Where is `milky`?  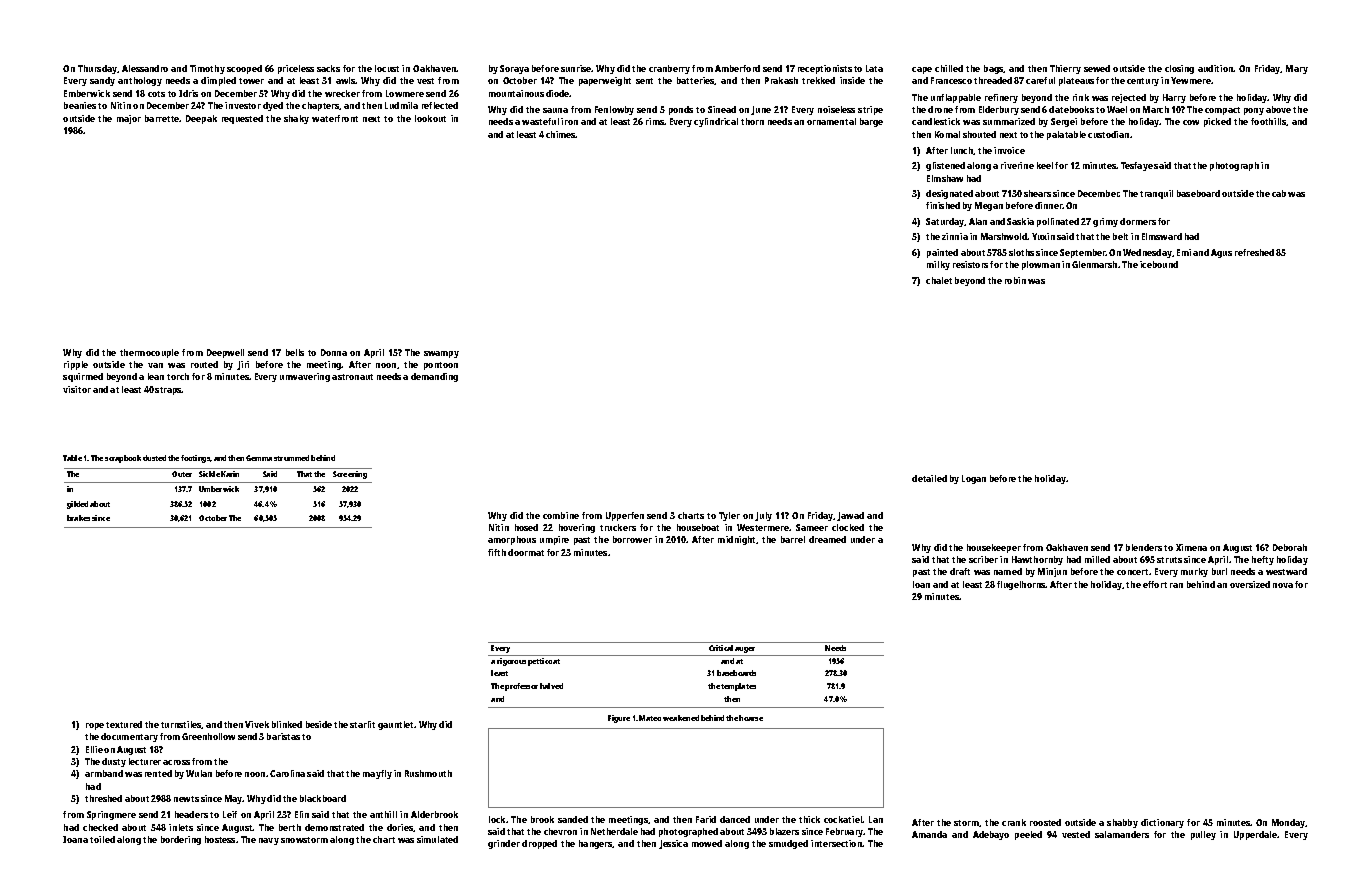 milky is located at coordinates (938, 265).
